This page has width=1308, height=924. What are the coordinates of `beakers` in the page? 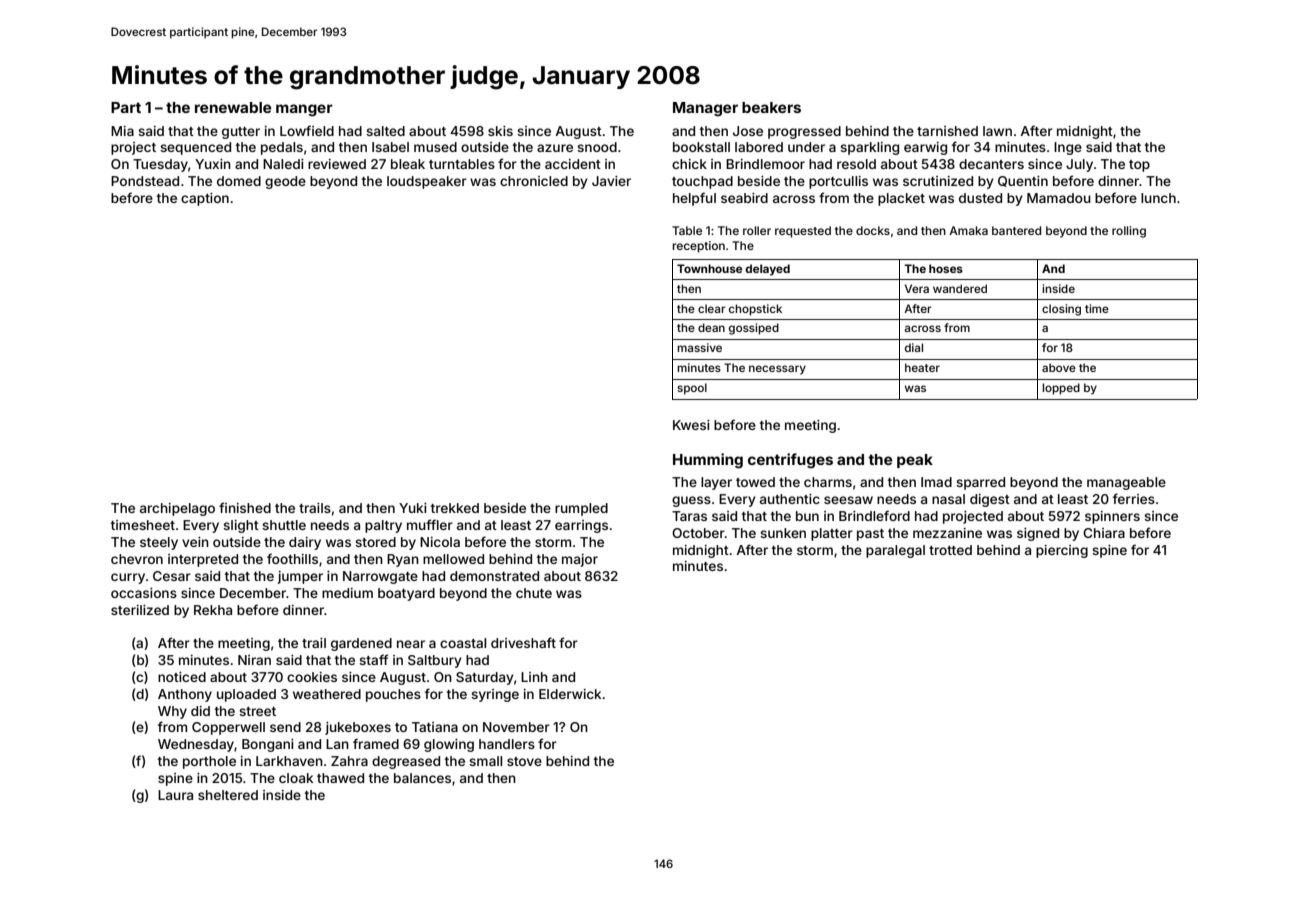 It's located at (771, 107).
